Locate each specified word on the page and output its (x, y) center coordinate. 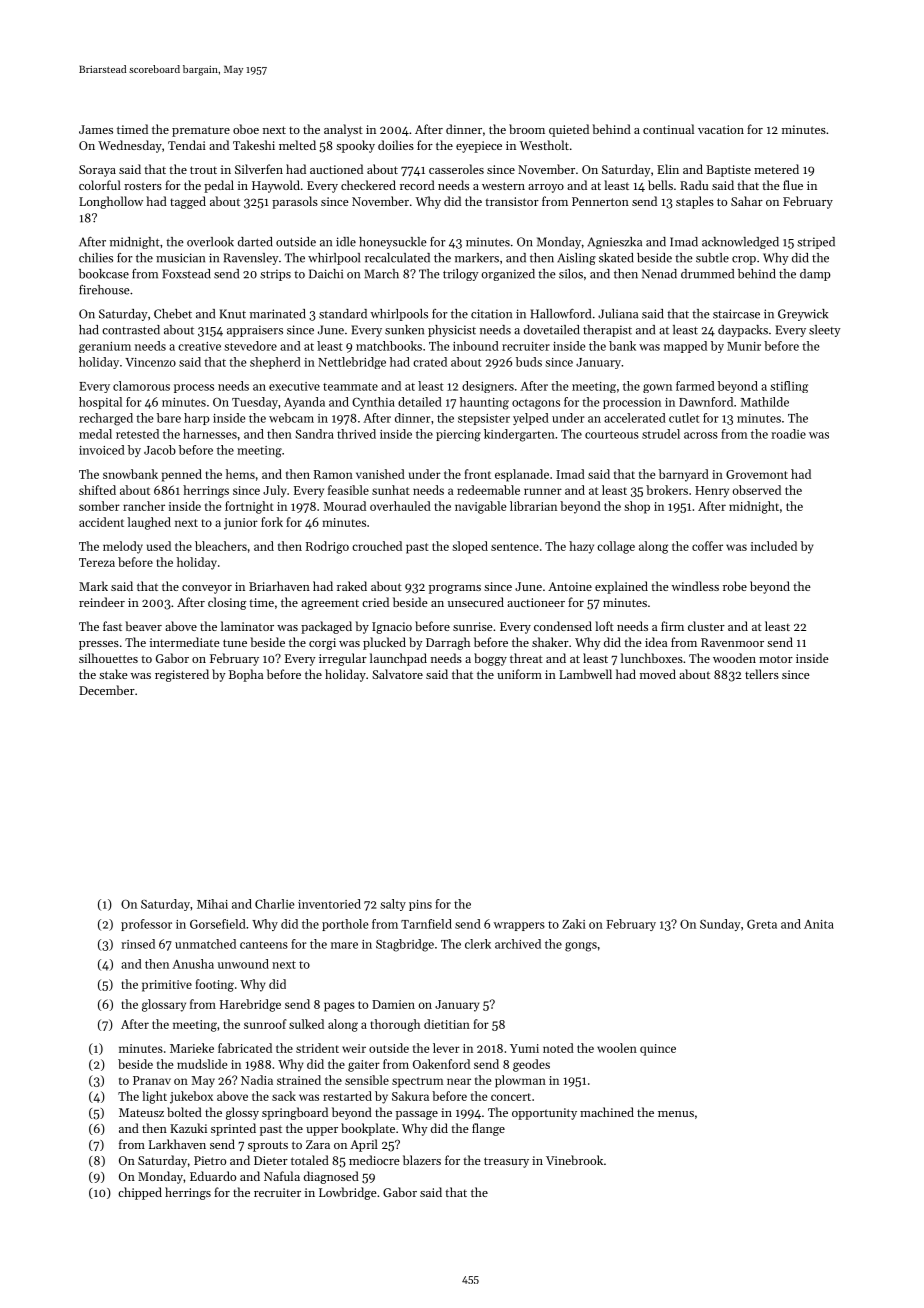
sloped (470, 547)
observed (757, 490)
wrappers (519, 926)
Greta (762, 924)
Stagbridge (405, 945)
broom (527, 129)
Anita (819, 924)
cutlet (684, 418)
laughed (149, 523)
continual (668, 129)
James (96, 129)
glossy (242, 1113)
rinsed (138, 944)
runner (543, 491)
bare (169, 418)
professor (146, 925)
